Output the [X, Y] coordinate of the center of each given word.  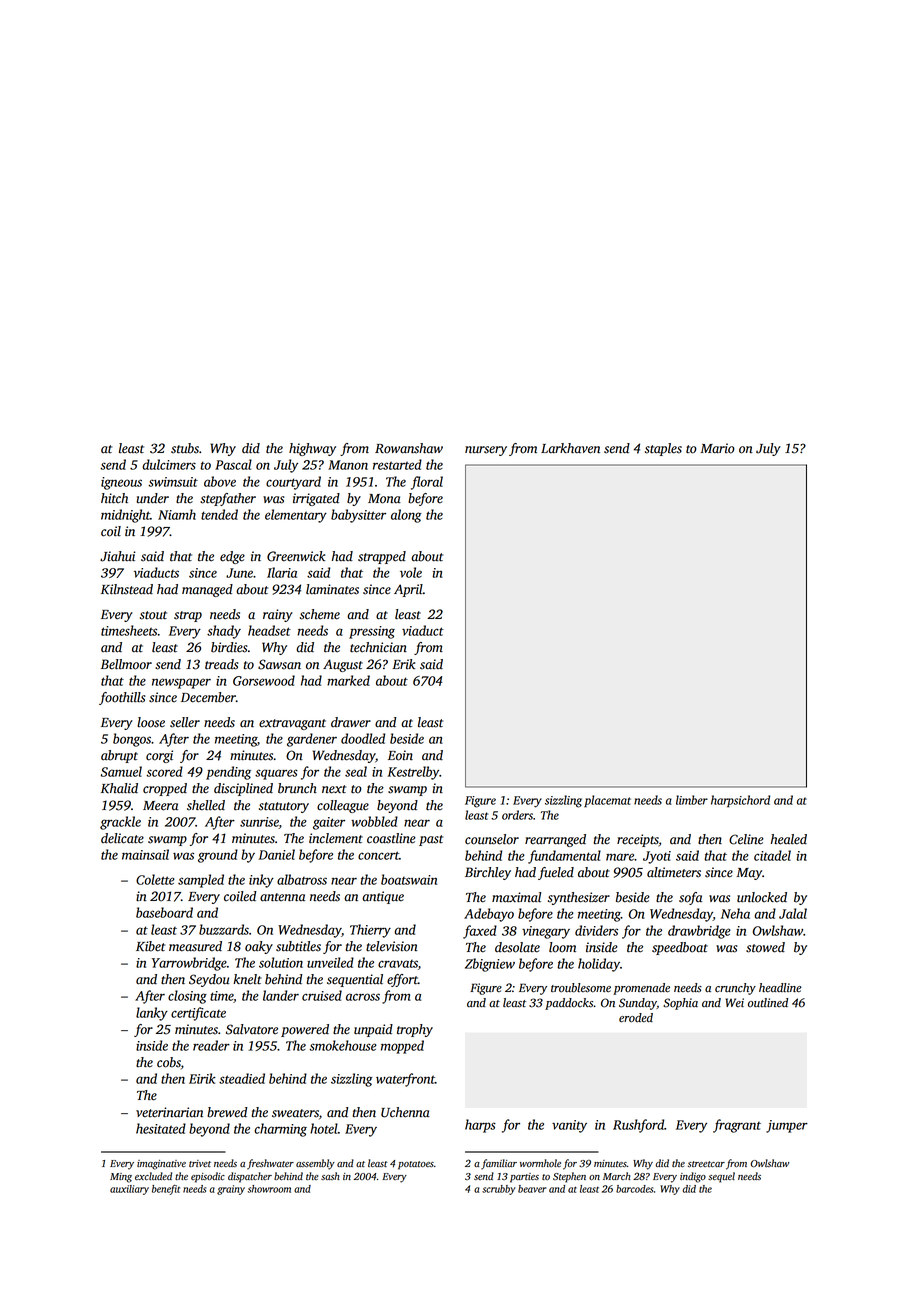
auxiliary [129, 1190]
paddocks [569, 1004]
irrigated [316, 499]
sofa [690, 898]
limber [692, 800]
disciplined [243, 789]
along [406, 516]
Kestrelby [413, 773]
